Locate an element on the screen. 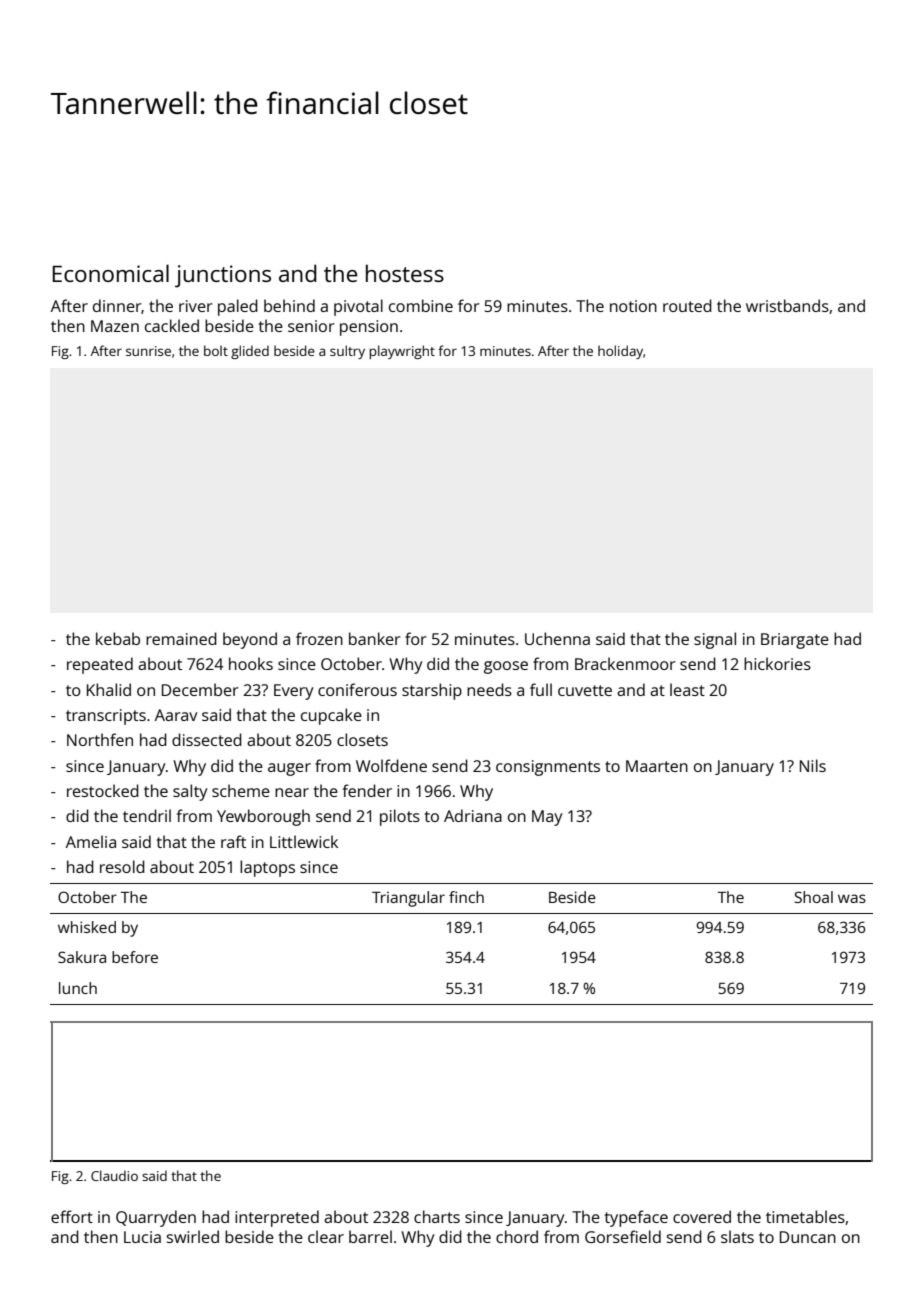  Mazen is located at coordinates (115, 326).
